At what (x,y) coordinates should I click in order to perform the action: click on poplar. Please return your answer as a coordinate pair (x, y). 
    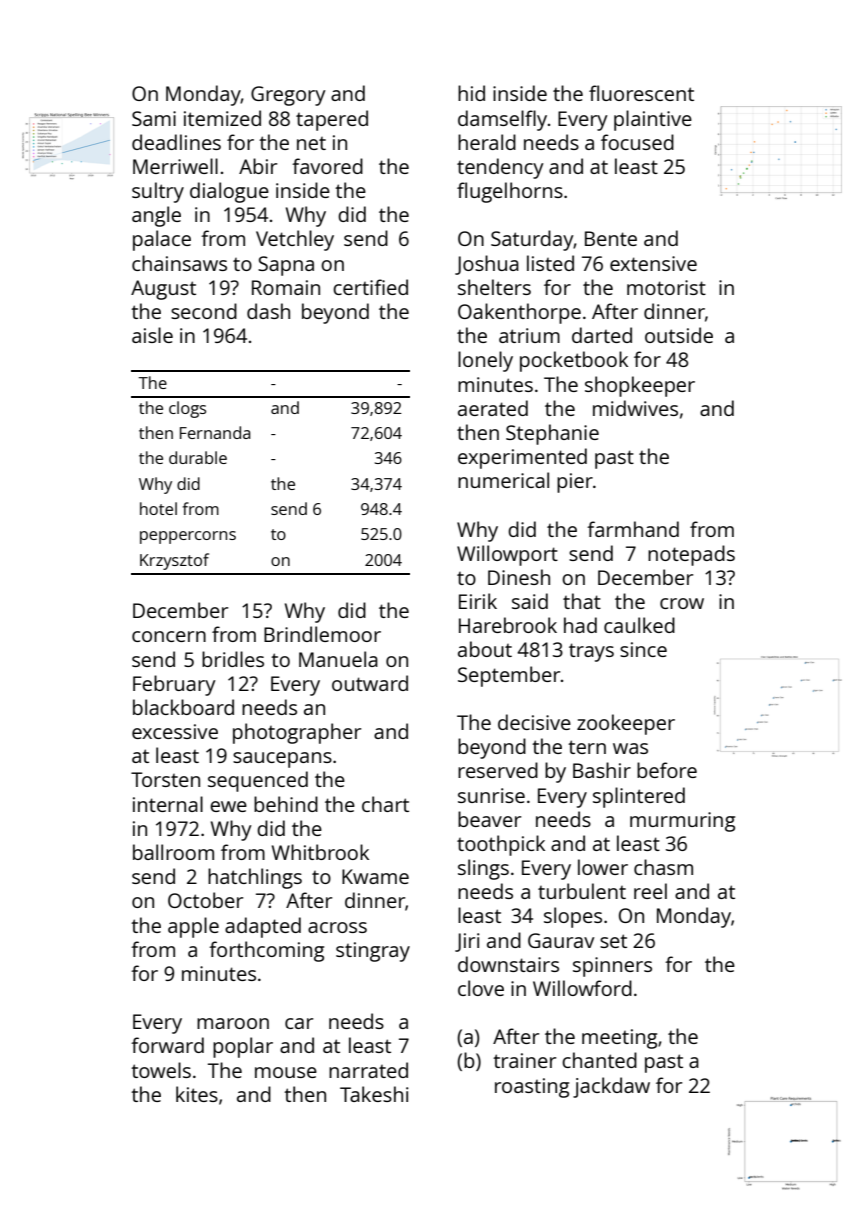
    Looking at the image, I should click on (243, 1047).
